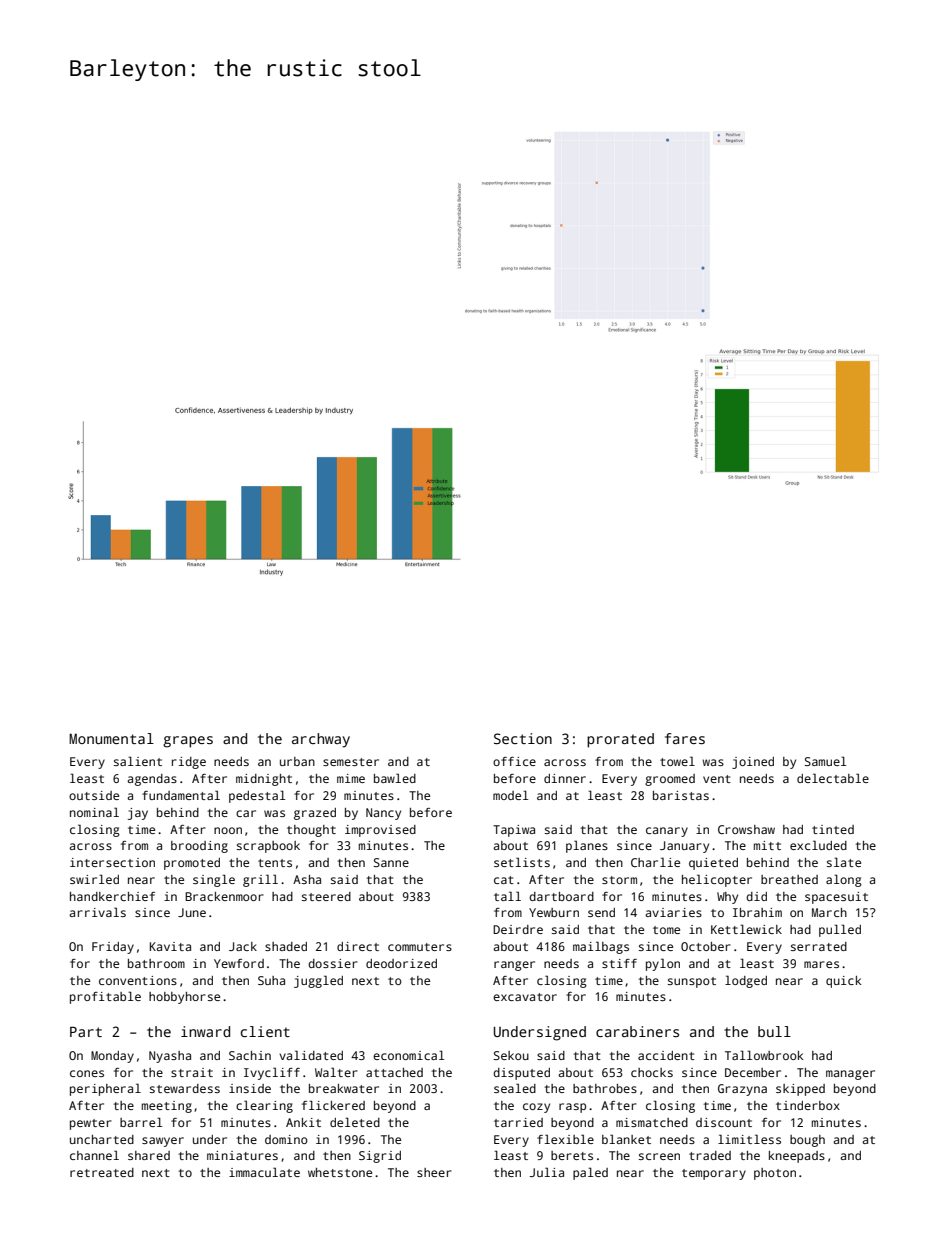 Image resolution: width=952 pixels, height=1233 pixels. Describe the element at coordinates (351, 778) in the screenshot. I see `mime` at that location.
